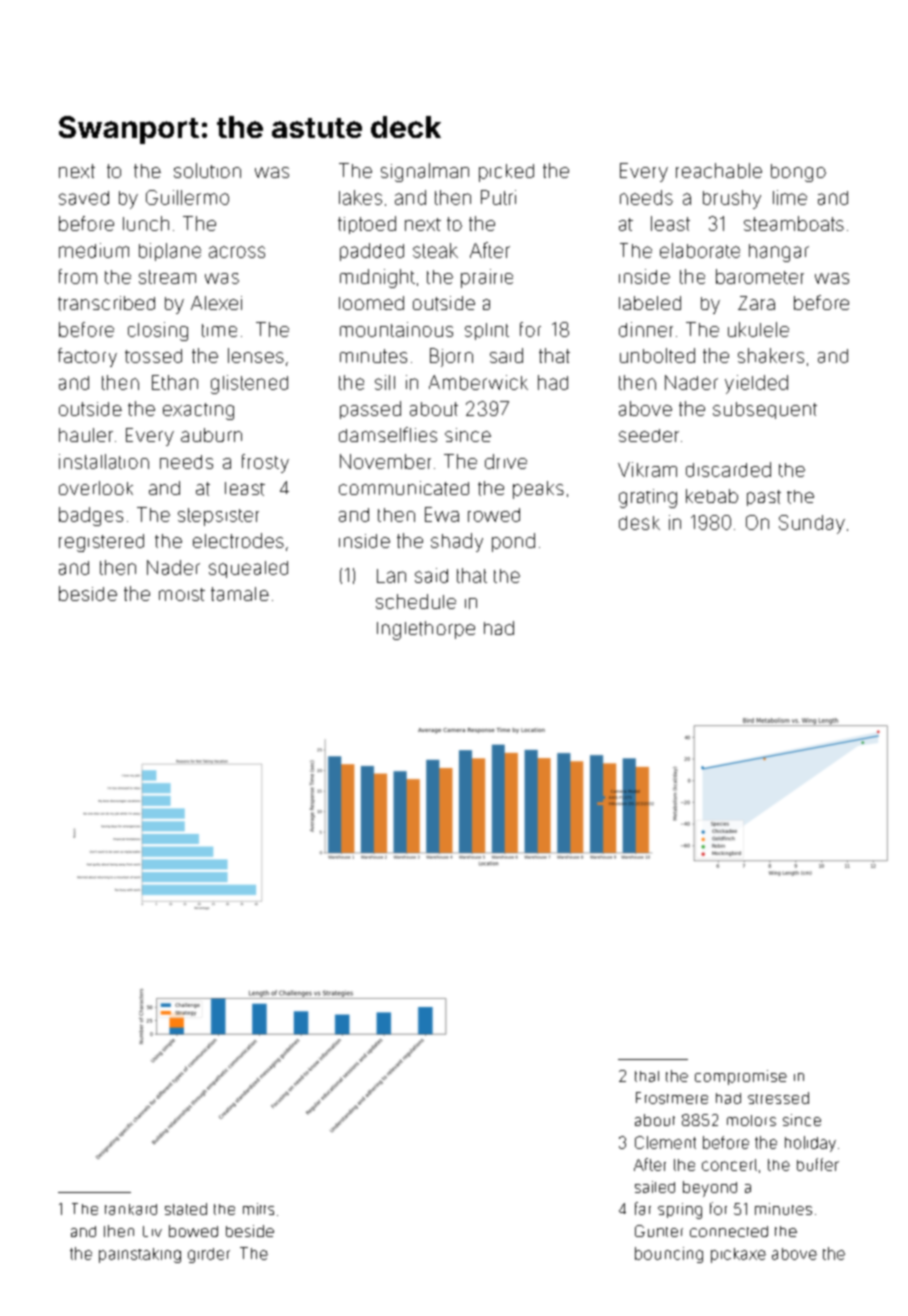 This screenshot has width=908, height=1316. I want to click on tankard, so click(131, 1209).
